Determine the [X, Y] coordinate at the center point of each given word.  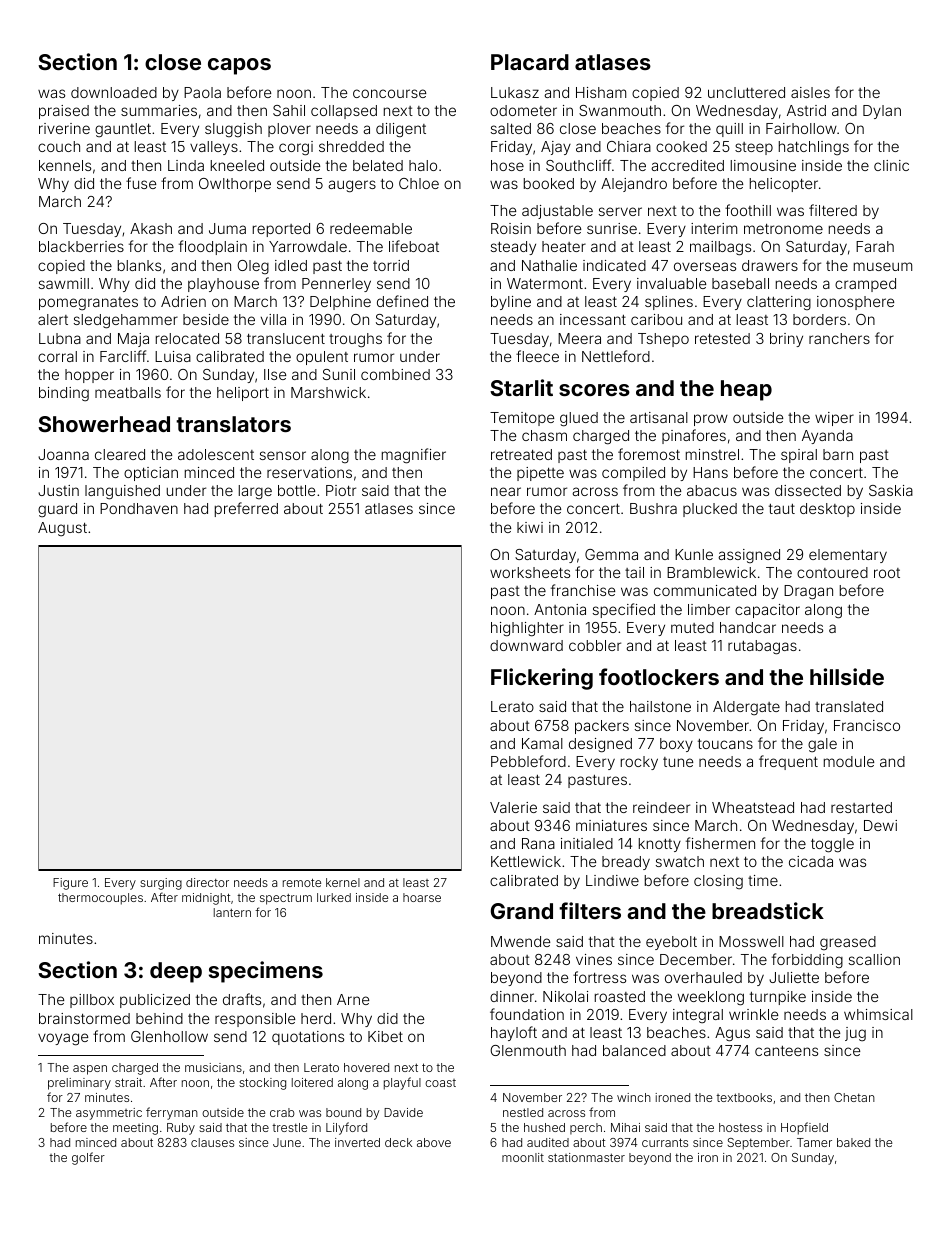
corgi [296, 148]
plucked [710, 510]
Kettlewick [526, 861]
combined [395, 374]
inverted [357, 1142]
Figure [70, 884]
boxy [676, 745]
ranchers [839, 338]
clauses [212, 1142]
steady [513, 248]
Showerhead [104, 424]
